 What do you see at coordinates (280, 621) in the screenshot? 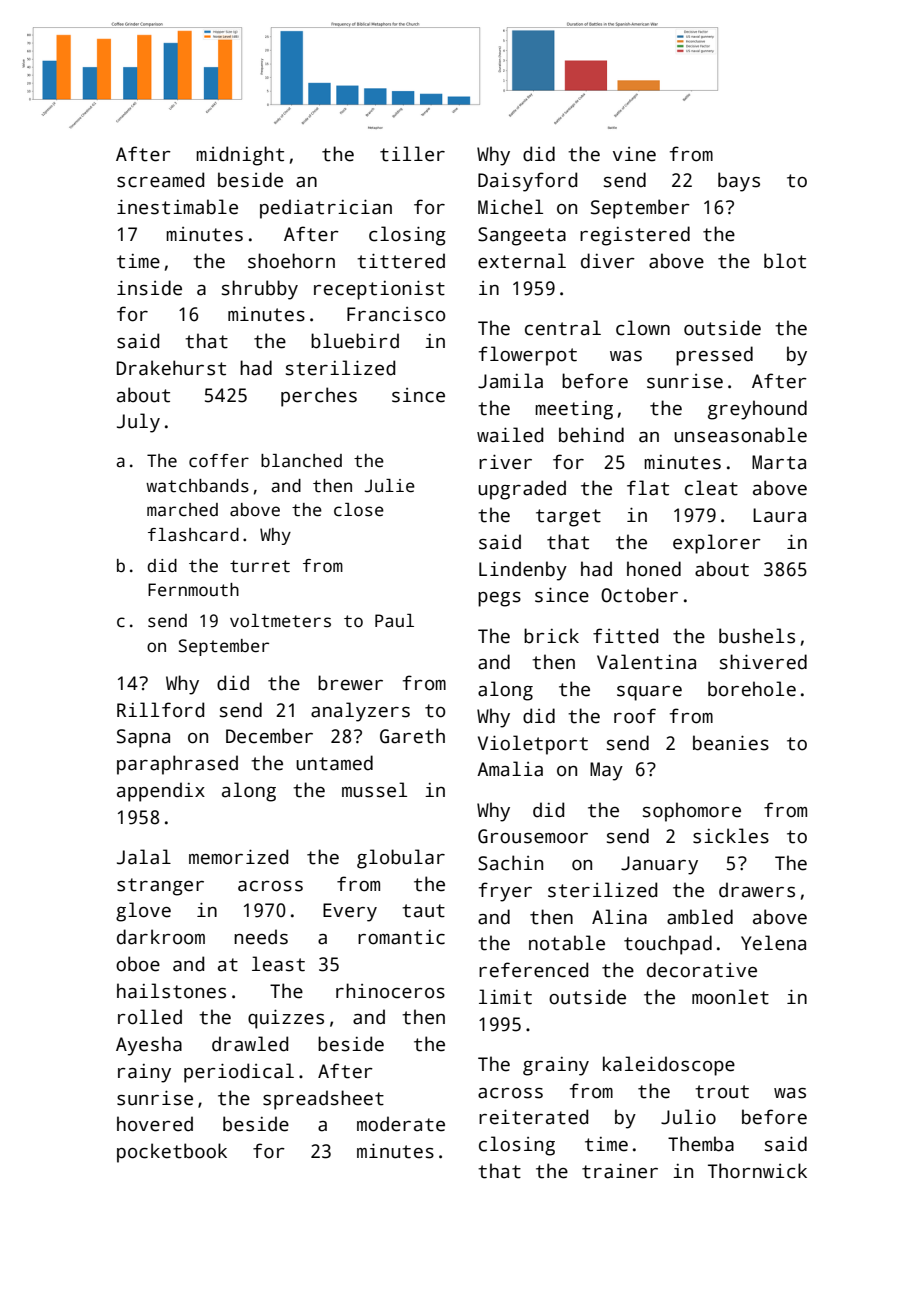
I see `voltmeters` at bounding box center [280, 621].
